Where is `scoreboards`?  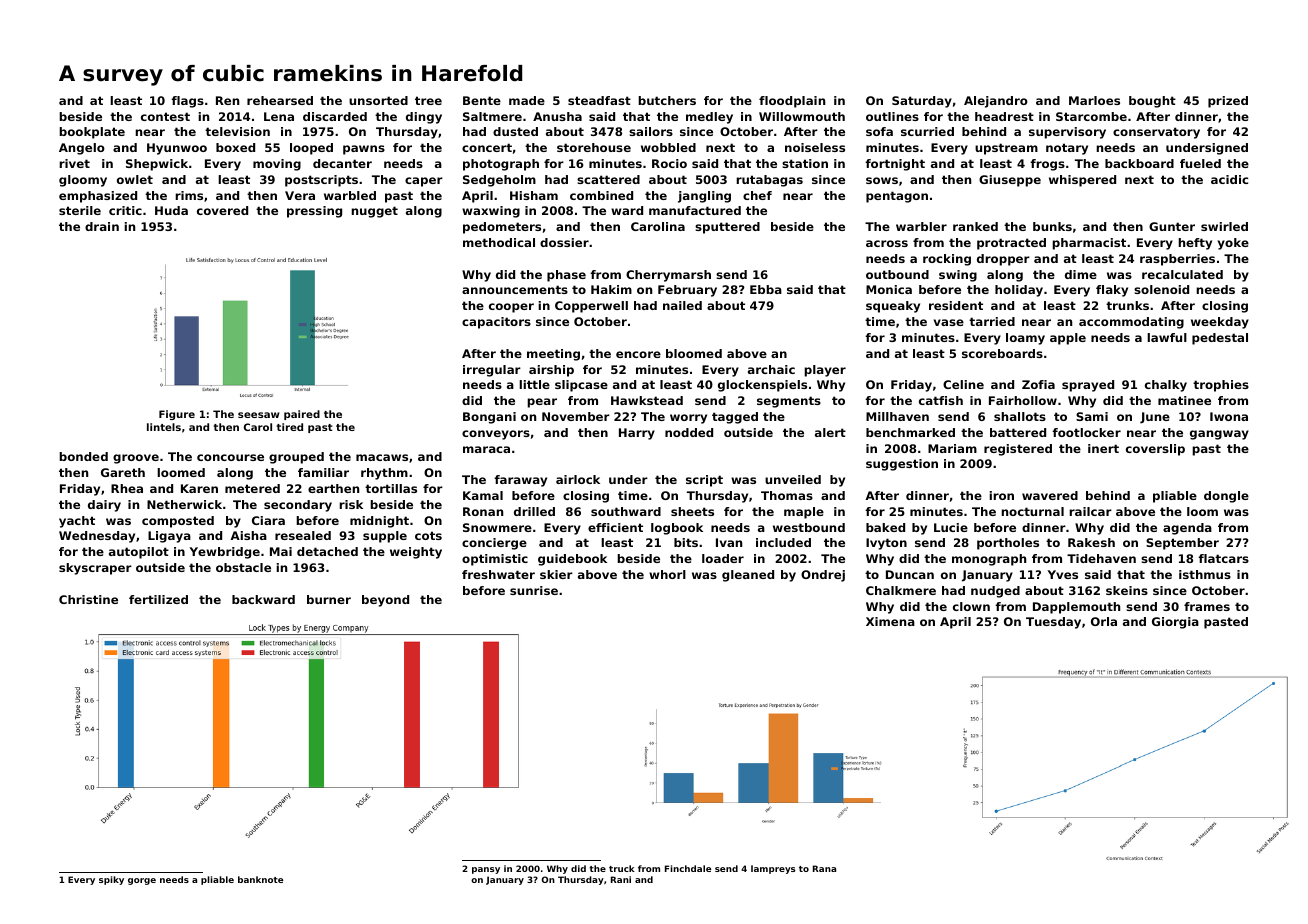 scoreboards is located at coordinates (1002, 353).
